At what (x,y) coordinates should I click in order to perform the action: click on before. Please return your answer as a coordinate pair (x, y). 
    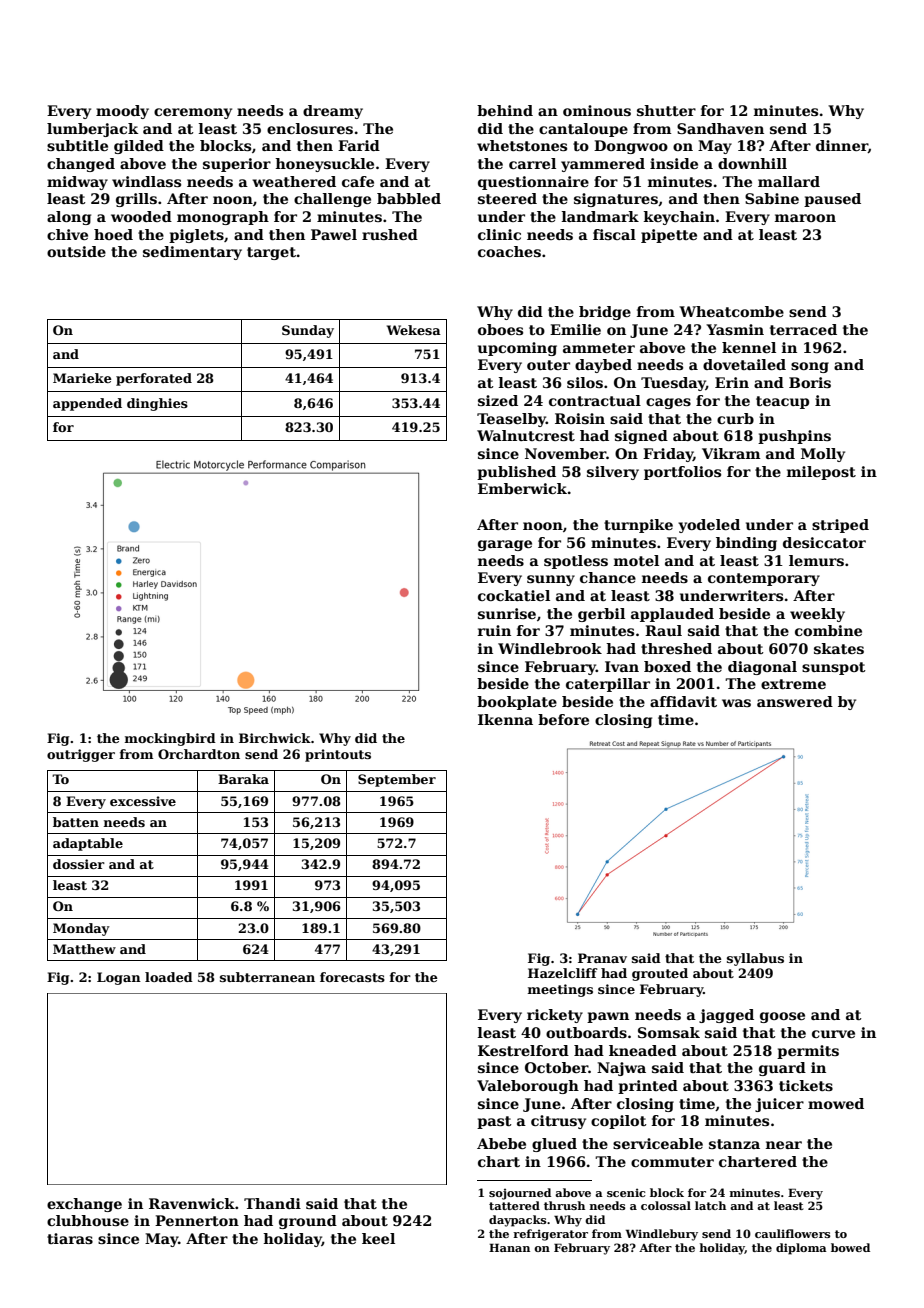
    Looking at the image, I should click on (563, 719).
